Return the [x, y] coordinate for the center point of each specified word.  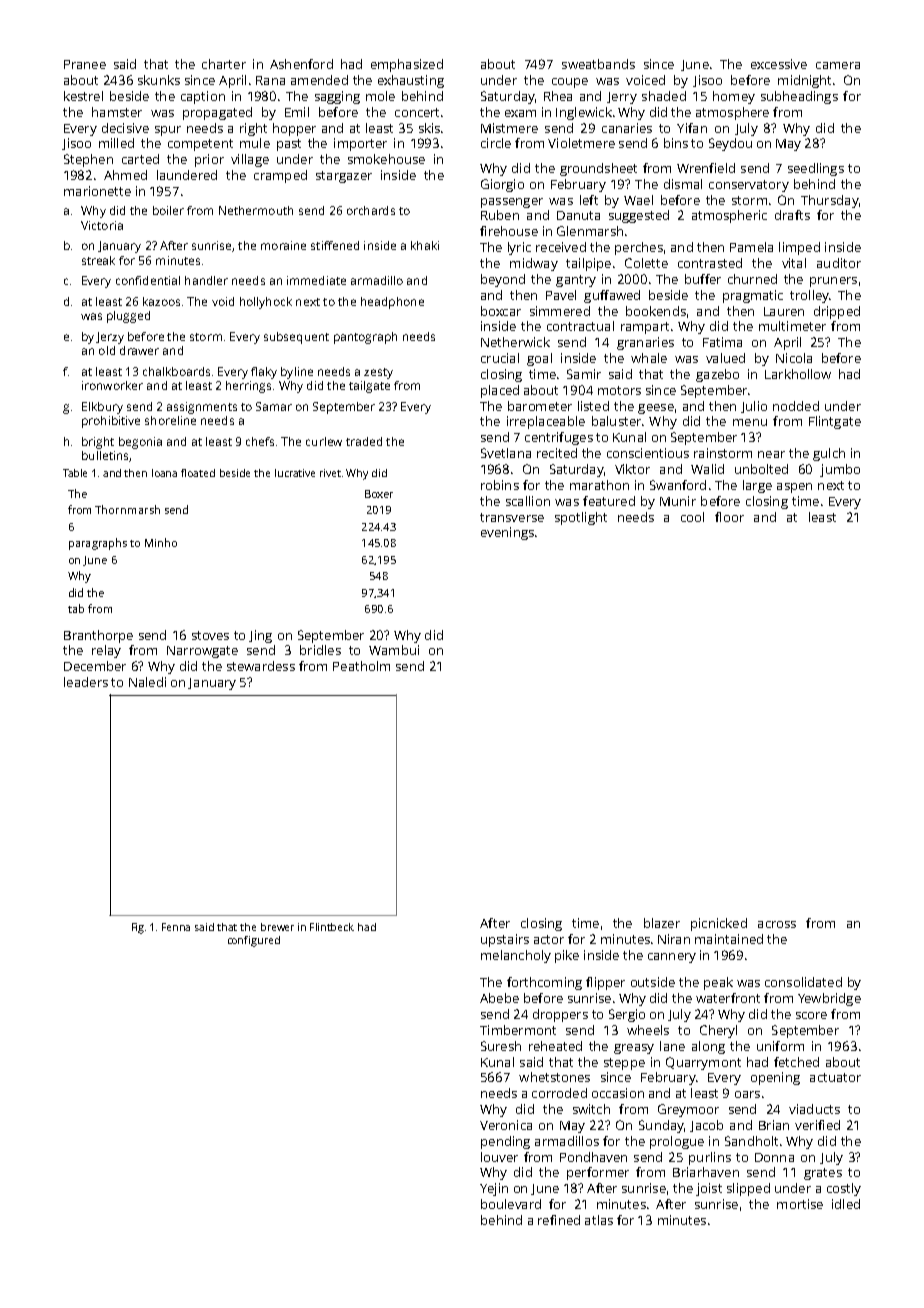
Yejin [494, 1189]
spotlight [581, 518]
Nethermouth [256, 210]
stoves [210, 635]
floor [729, 517]
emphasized [407, 65]
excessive [779, 64]
